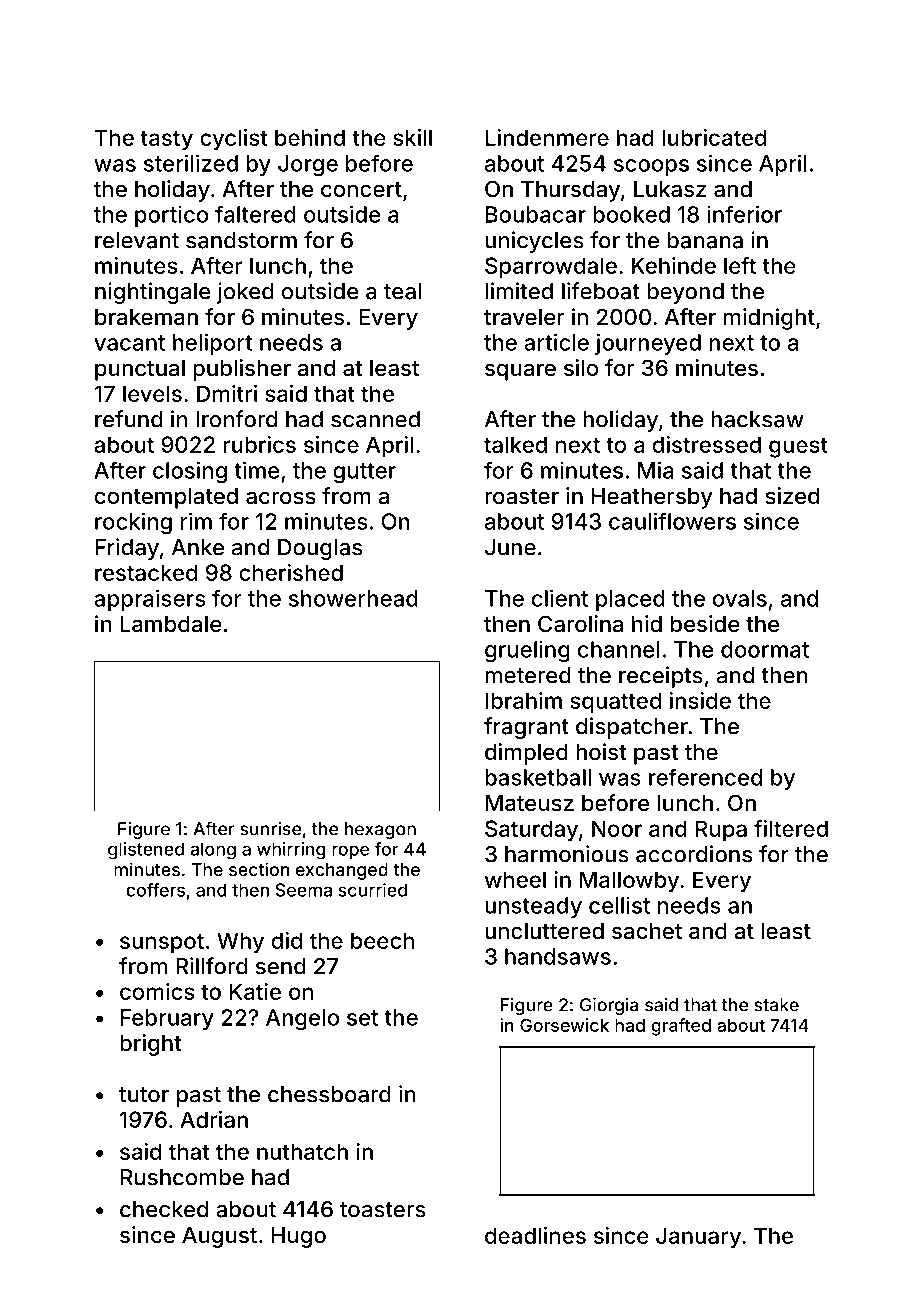 This screenshot has width=924, height=1314. What do you see at coordinates (191, 163) in the screenshot?
I see `sterilized` at bounding box center [191, 163].
